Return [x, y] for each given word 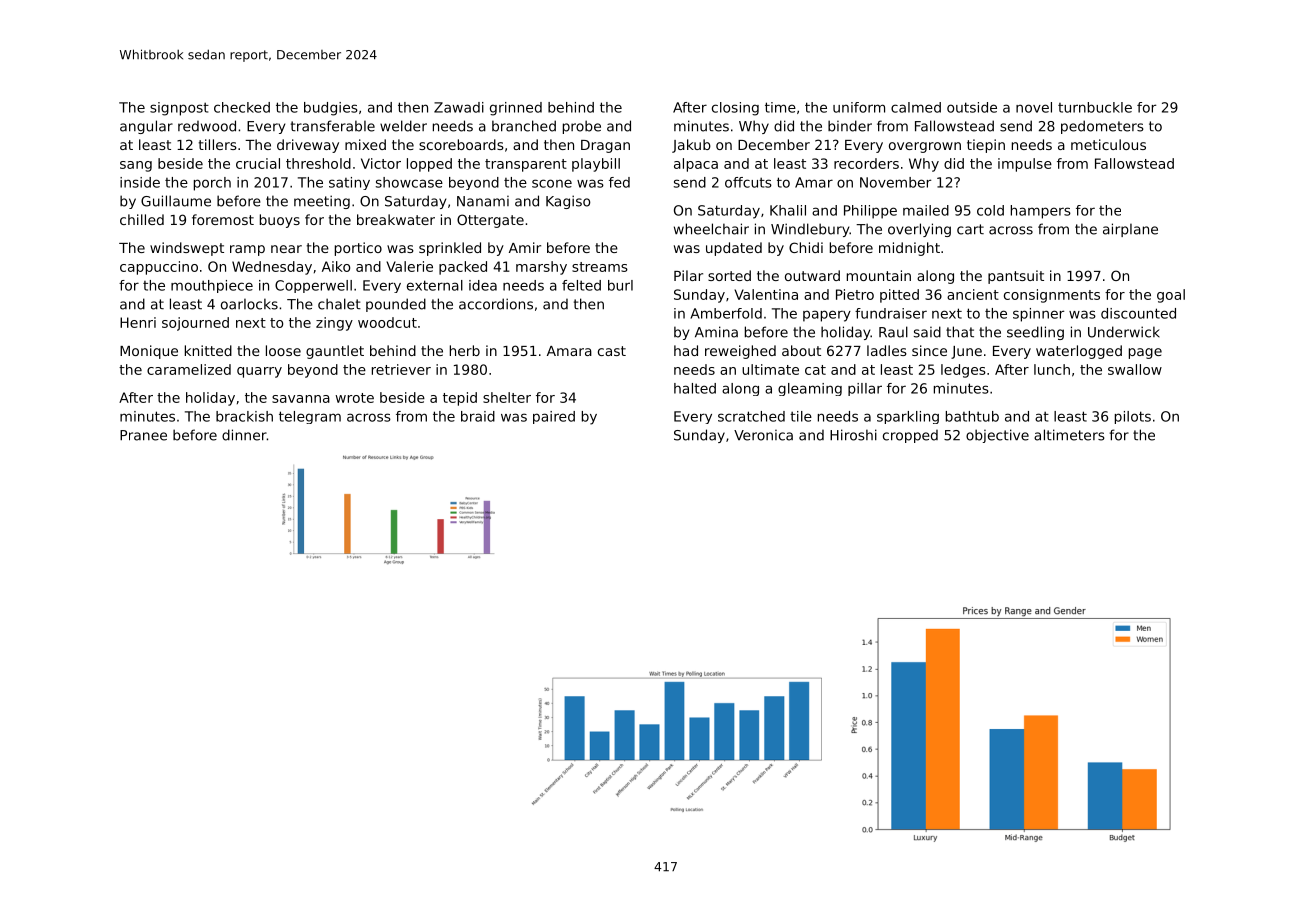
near [286, 249]
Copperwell [313, 286]
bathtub [972, 416]
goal [1171, 296]
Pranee [143, 435]
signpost [179, 109]
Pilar [688, 275]
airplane [1130, 230]
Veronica [763, 435]
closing [735, 109]
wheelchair [711, 229]
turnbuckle [1095, 107]
